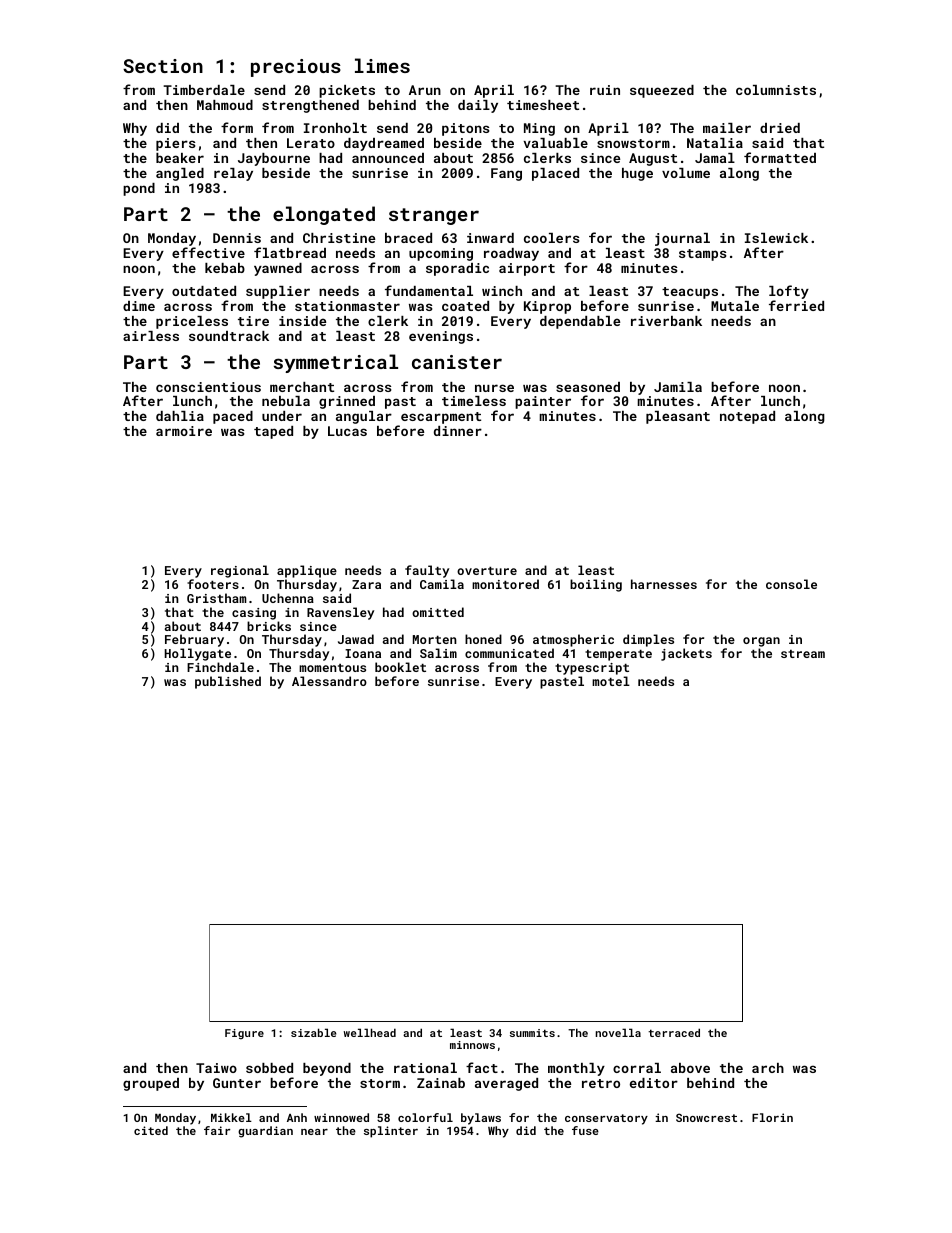 The image size is (952, 1233). Describe the element at coordinates (678, 417) in the screenshot. I see `pleasant` at that location.
